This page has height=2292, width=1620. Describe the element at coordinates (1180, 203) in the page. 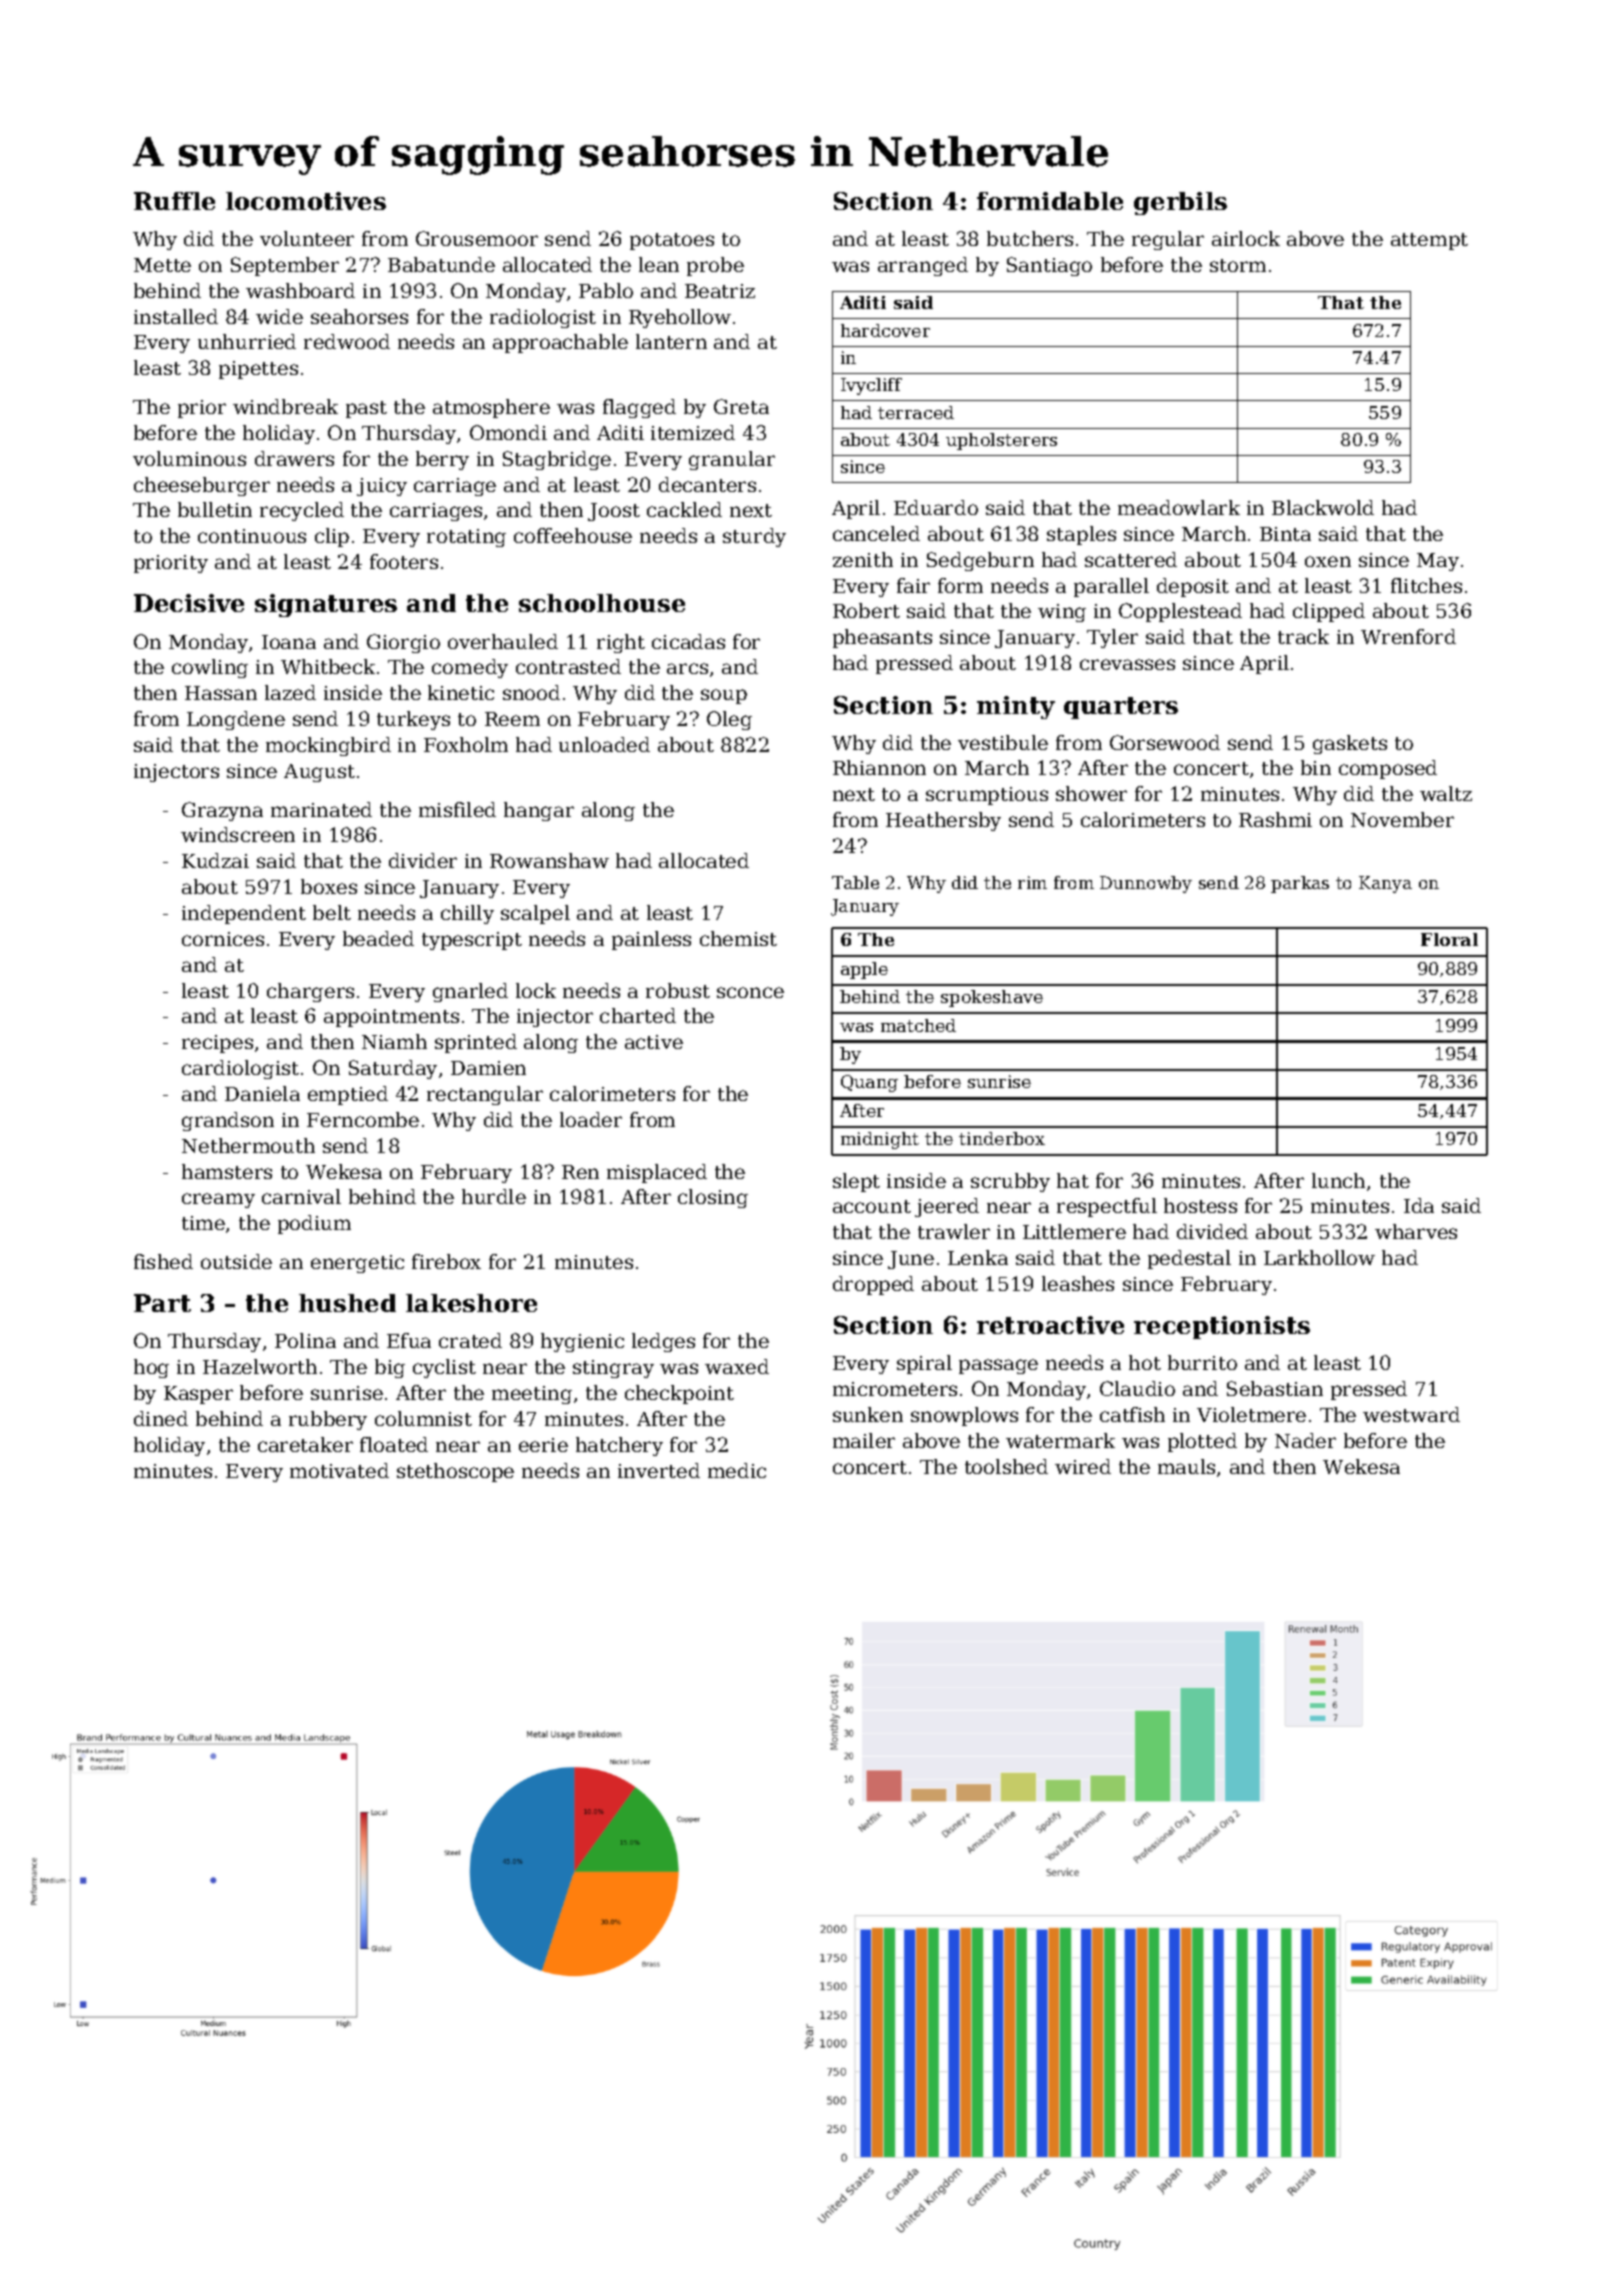

I see `gerbils` at that location.
